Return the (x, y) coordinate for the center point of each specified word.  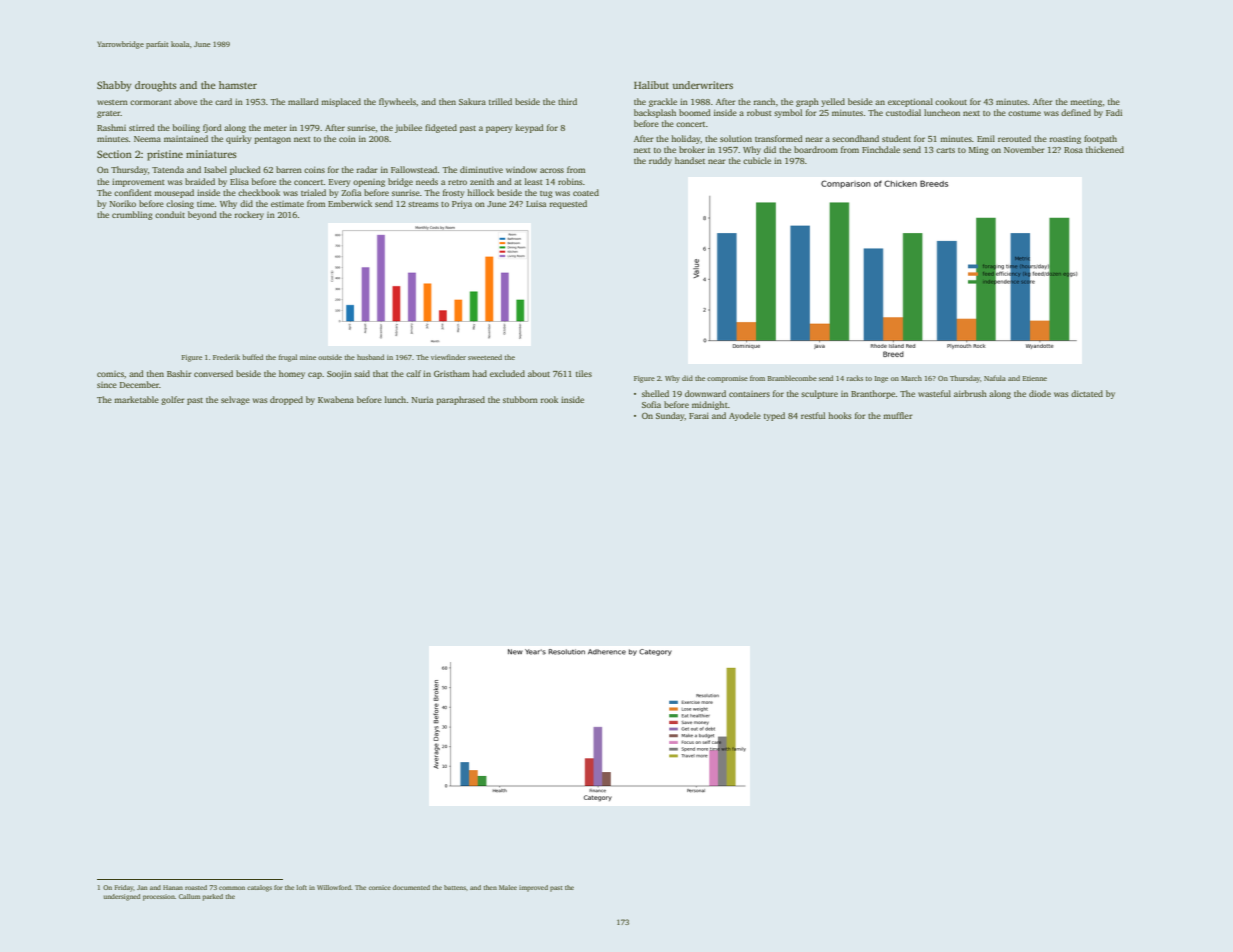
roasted (196, 887)
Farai (699, 416)
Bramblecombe (792, 378)
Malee (508, 887)
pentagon (272, 140)
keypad (529, 128)
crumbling (132, 215)
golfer (173, 400)
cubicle (757, 160)
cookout (951, 101)
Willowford (334, 887)
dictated (1087, 393)
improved (533, 888)
